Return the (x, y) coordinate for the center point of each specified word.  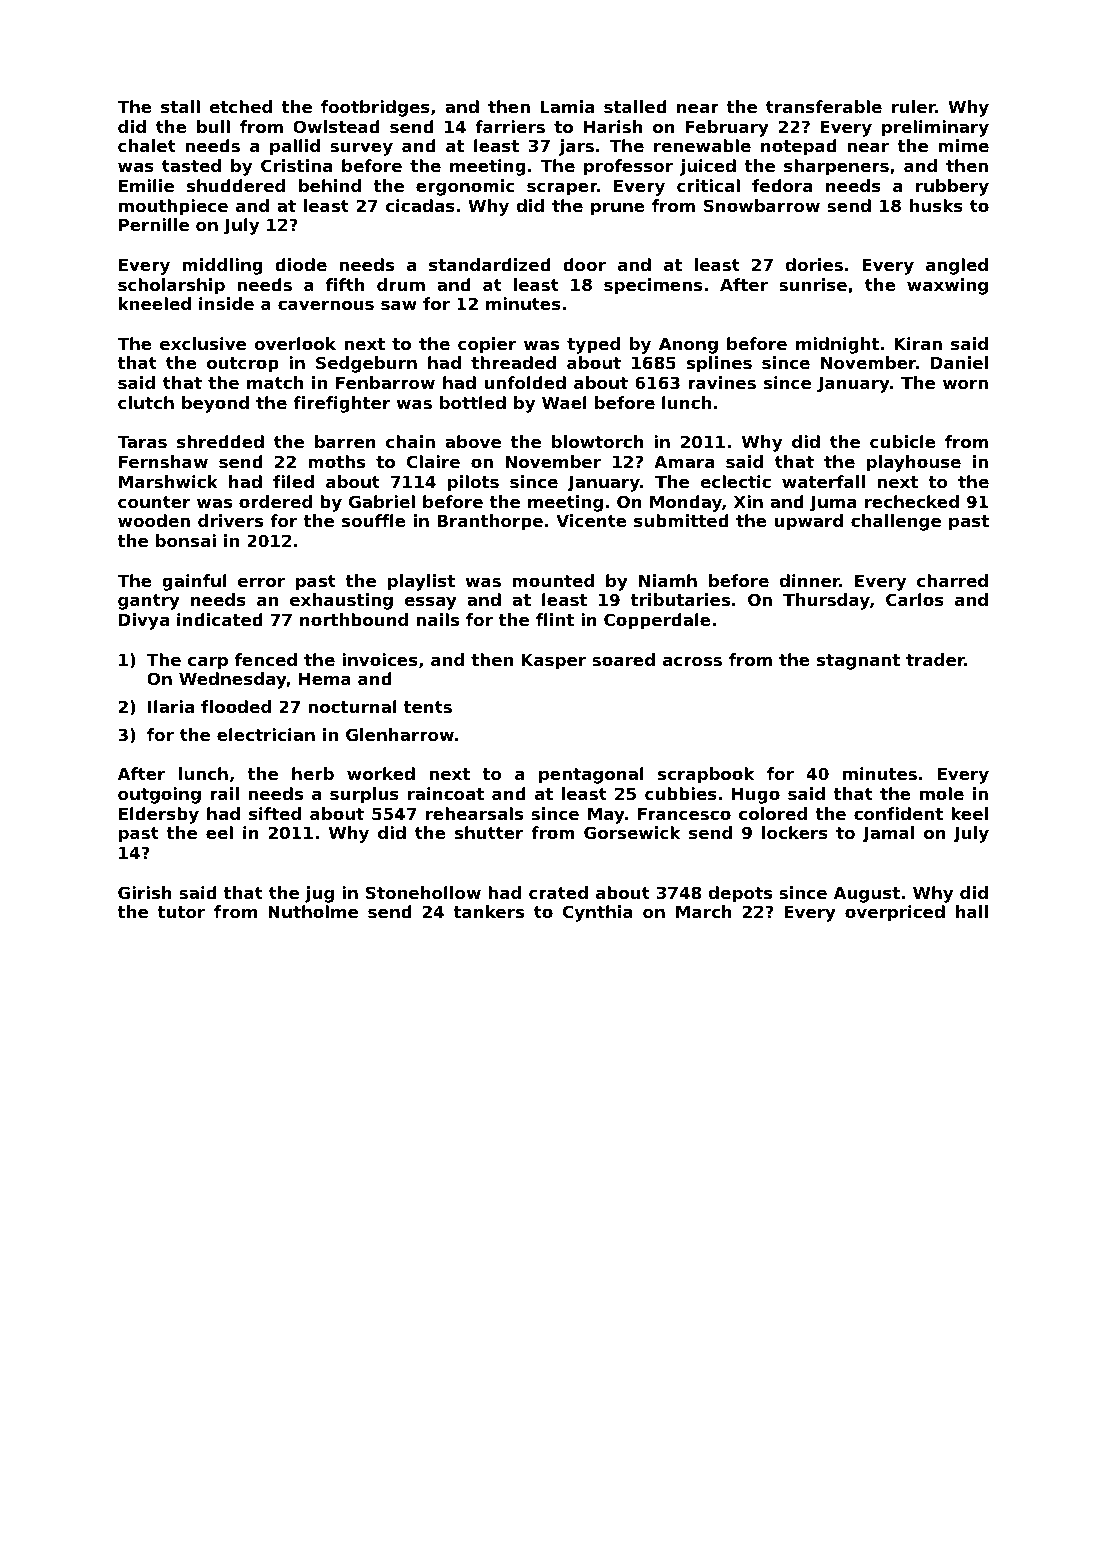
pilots (473, 483)
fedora (782, 185)
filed (293, 481)
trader (935, 659)
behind (330, 185)
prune (618, 209)
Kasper (554, 662)
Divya (144, 621)
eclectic (735, 481)
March (704, 911)
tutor (181, 912)
